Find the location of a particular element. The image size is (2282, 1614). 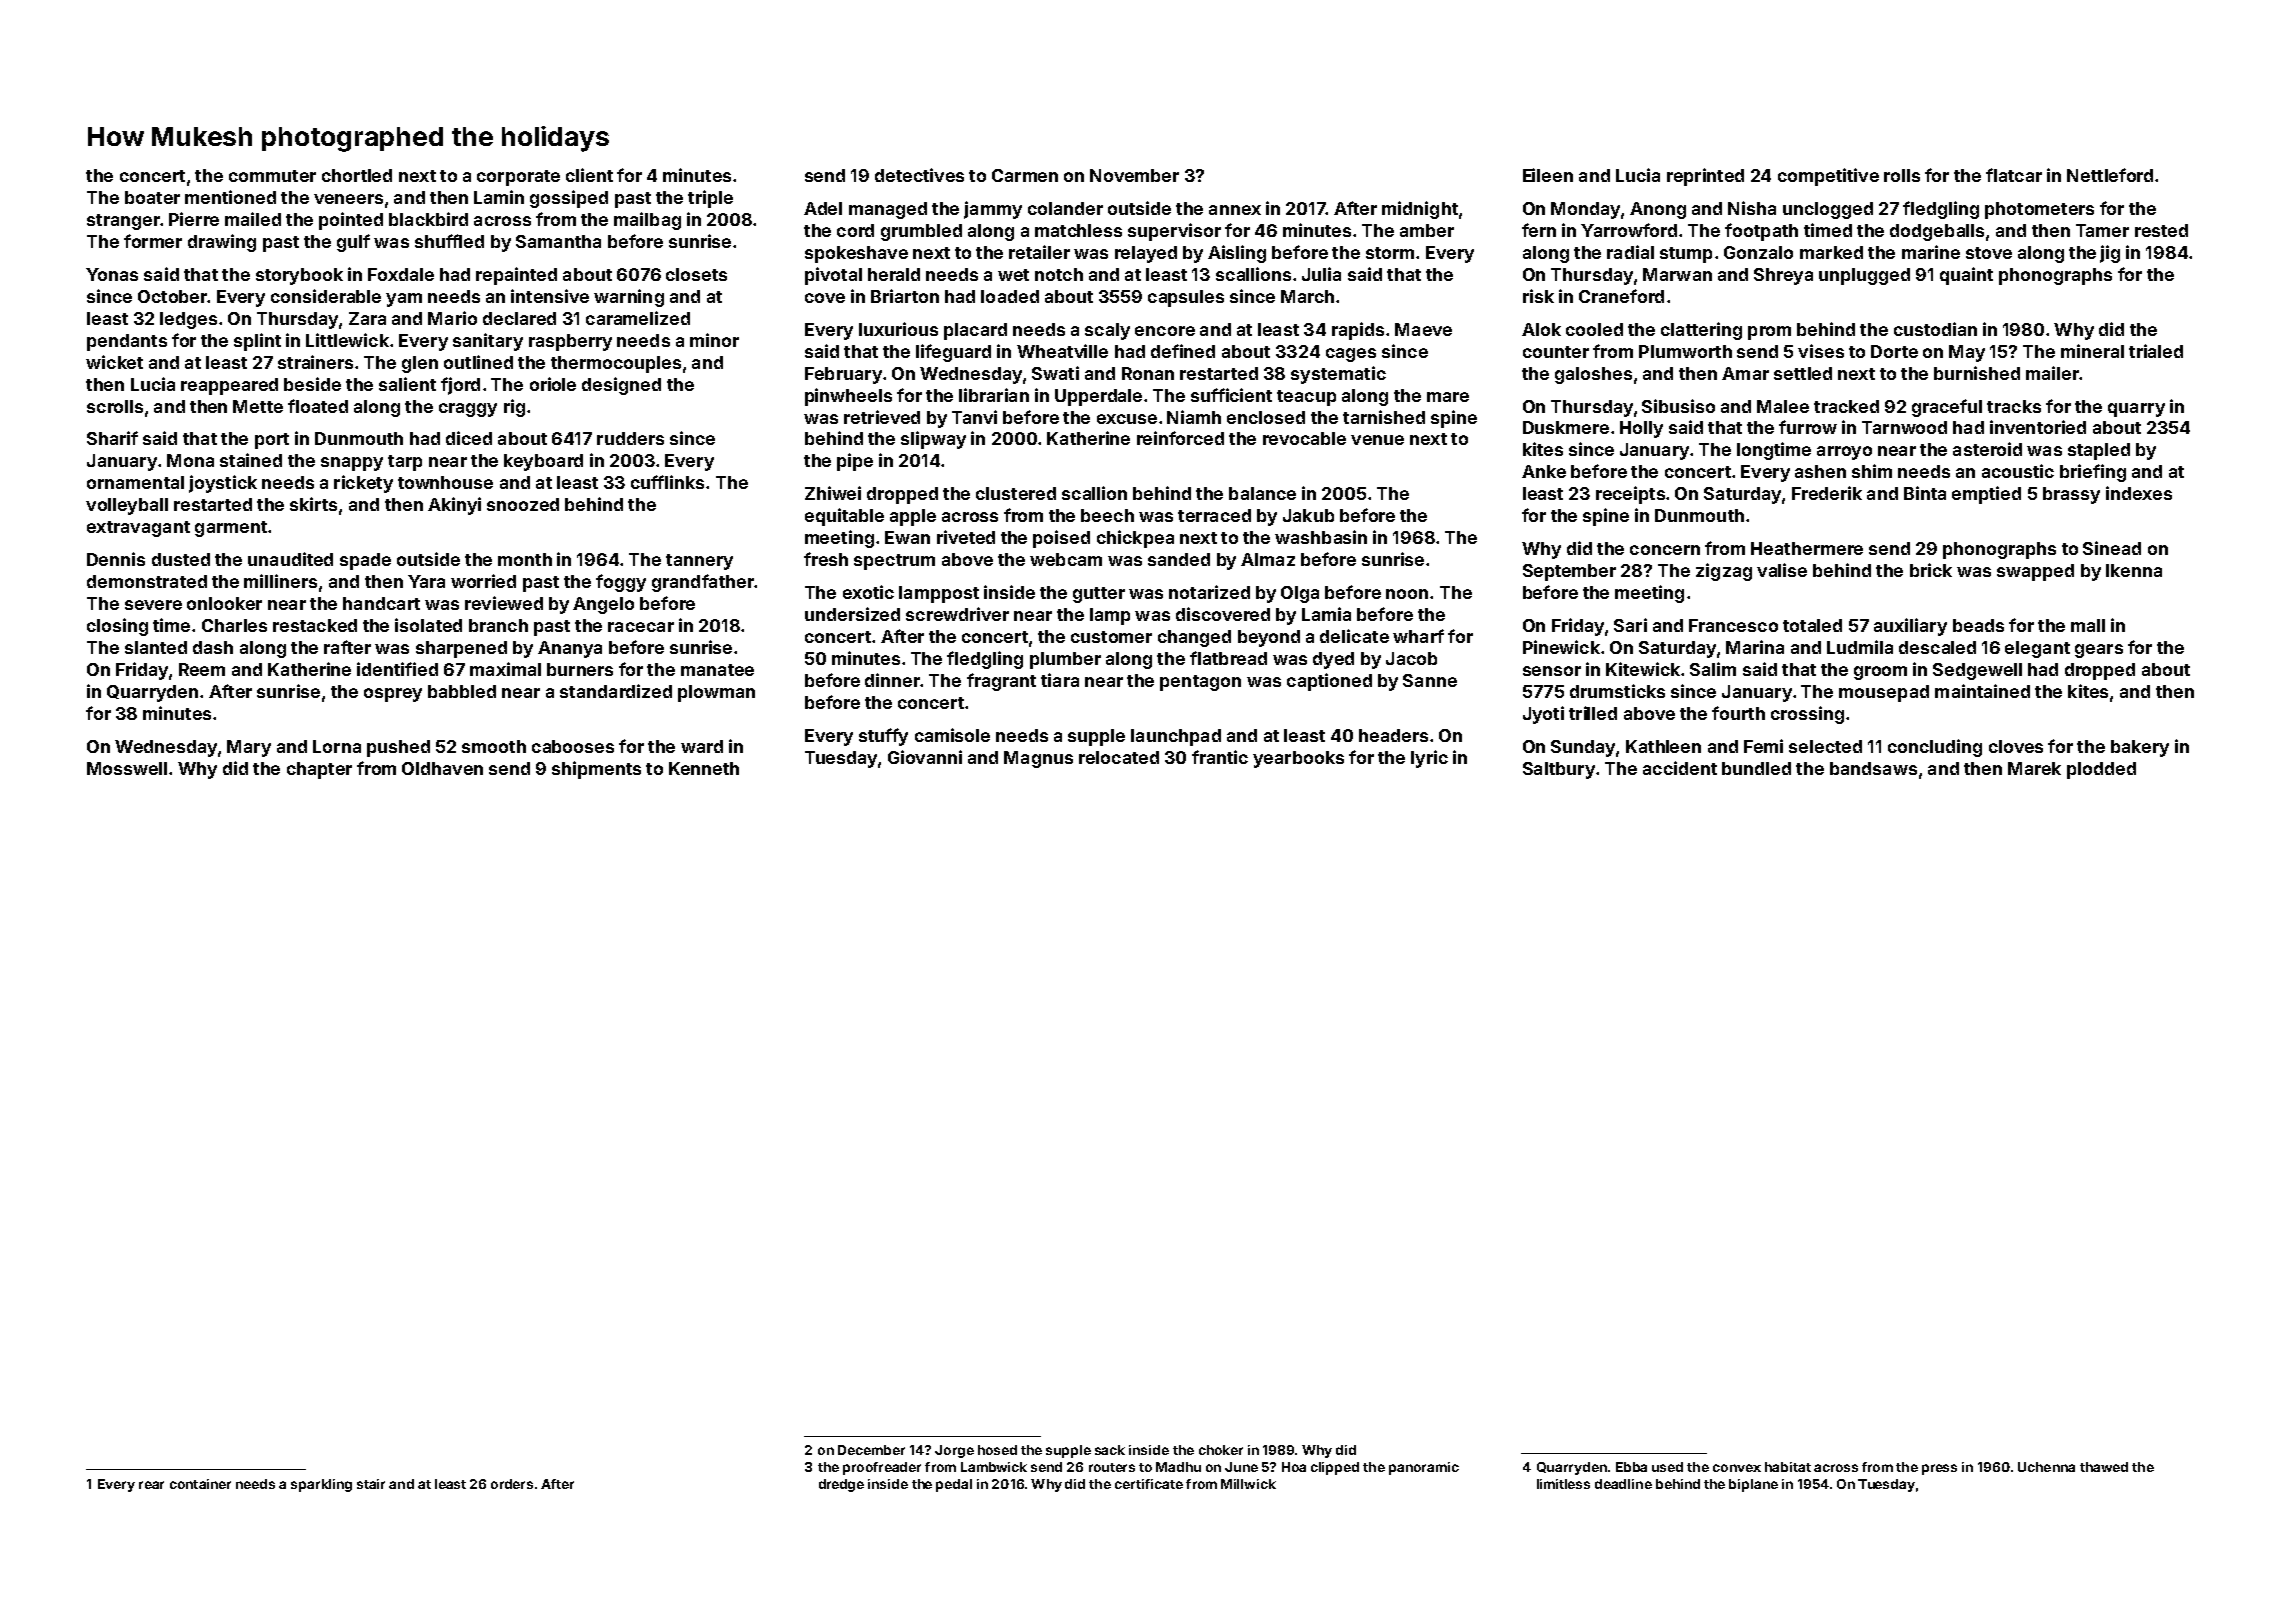

Gonzalo is located at coordinates (1758, 252).
